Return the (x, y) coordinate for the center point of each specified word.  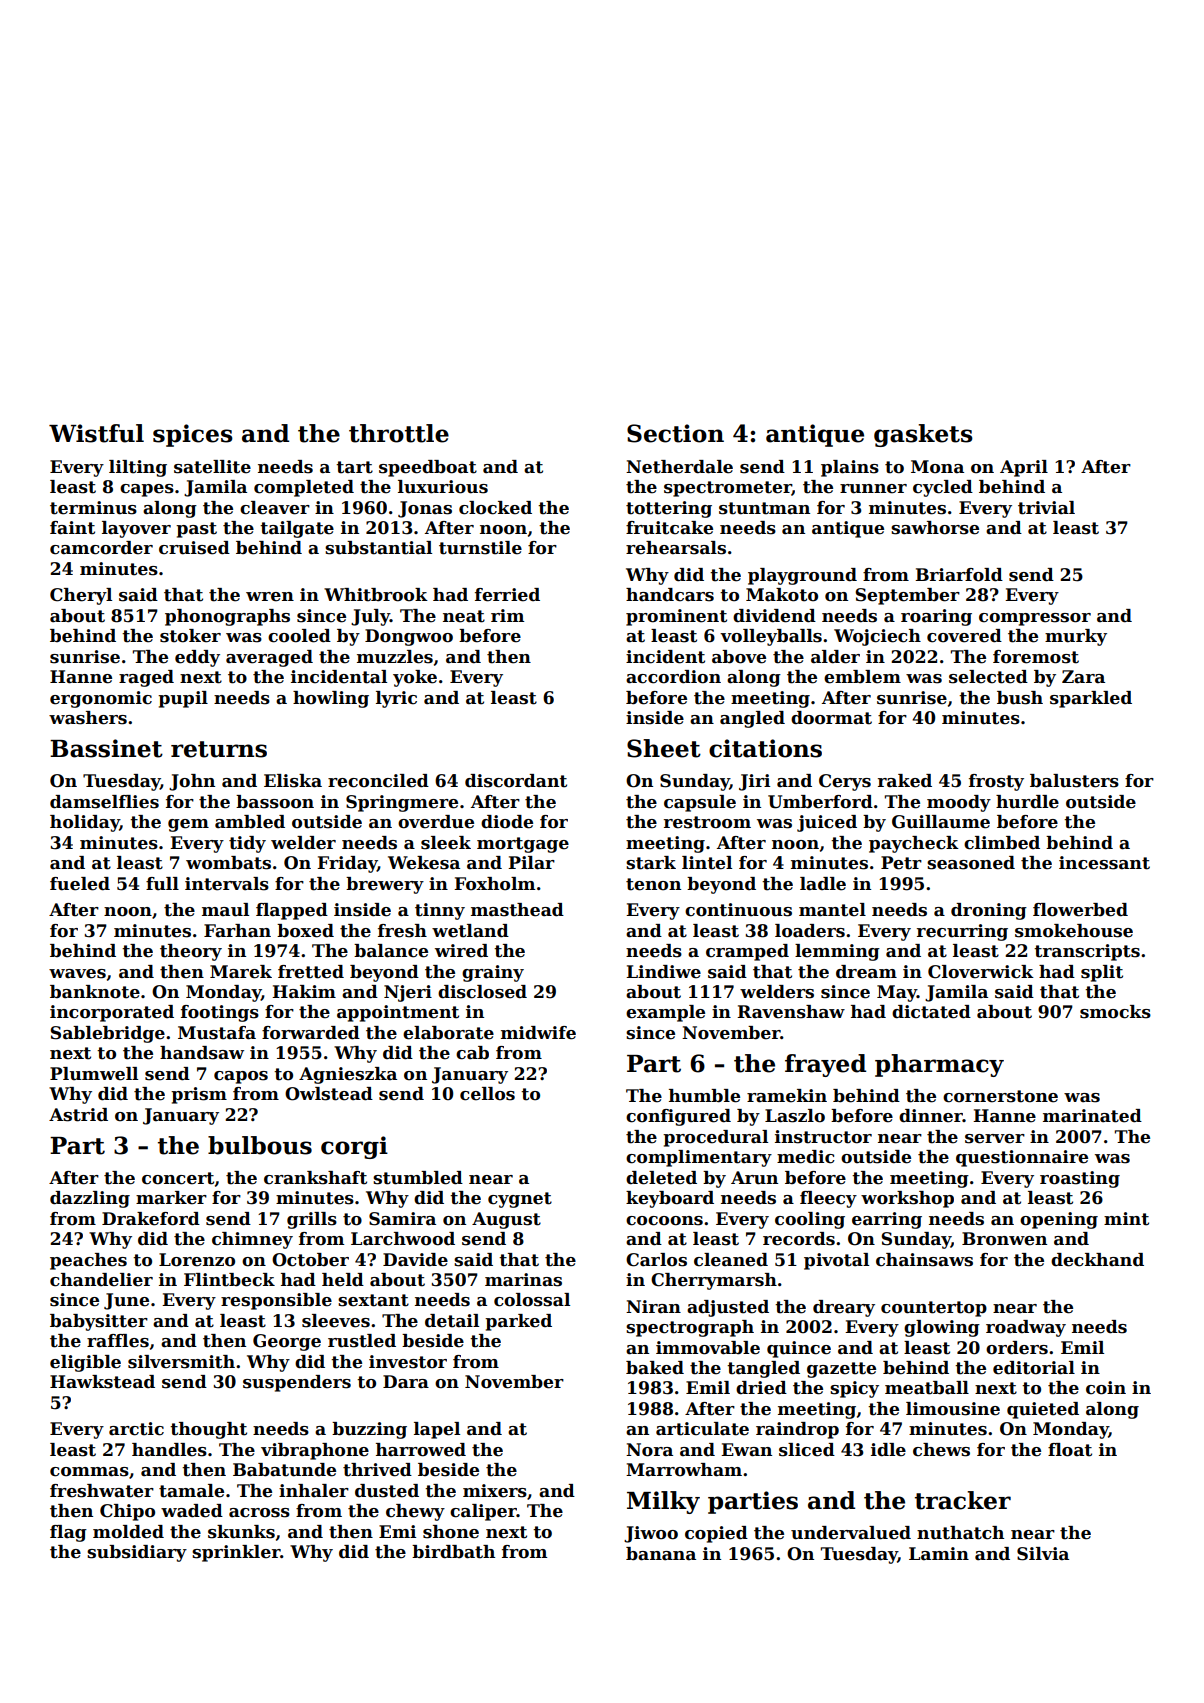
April (1024, 468)
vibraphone (315, 1451)
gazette (841, 1370)
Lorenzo (197, 1260)
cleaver (275, 508)
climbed (1002, 843)
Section (675, 433)
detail (452, 1321)
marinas (523, 1280)
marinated (1092, 1116)
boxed (305, 931)
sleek (446, 843)
